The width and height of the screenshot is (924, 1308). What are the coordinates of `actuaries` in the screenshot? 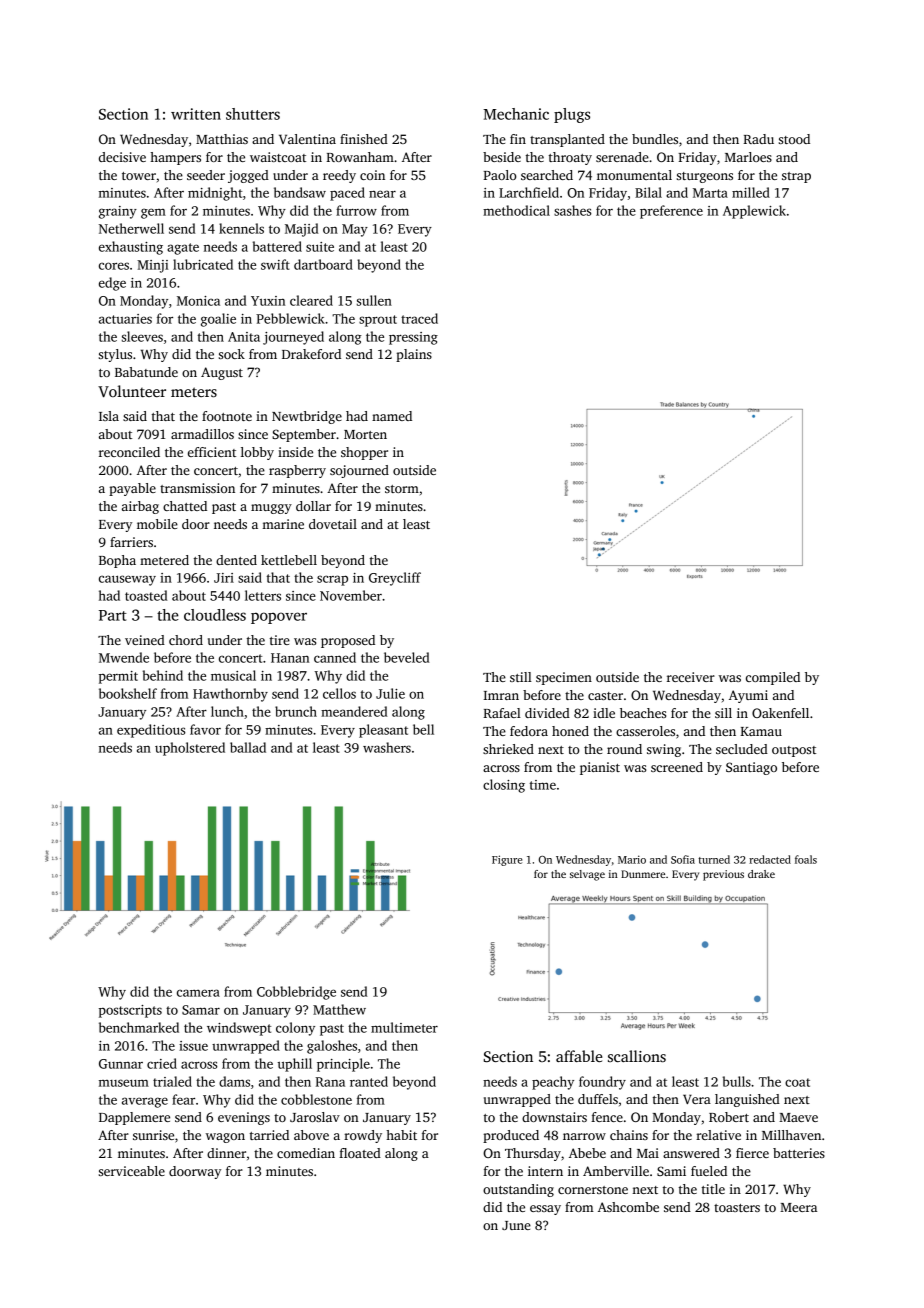 It's located at (125, 319).
